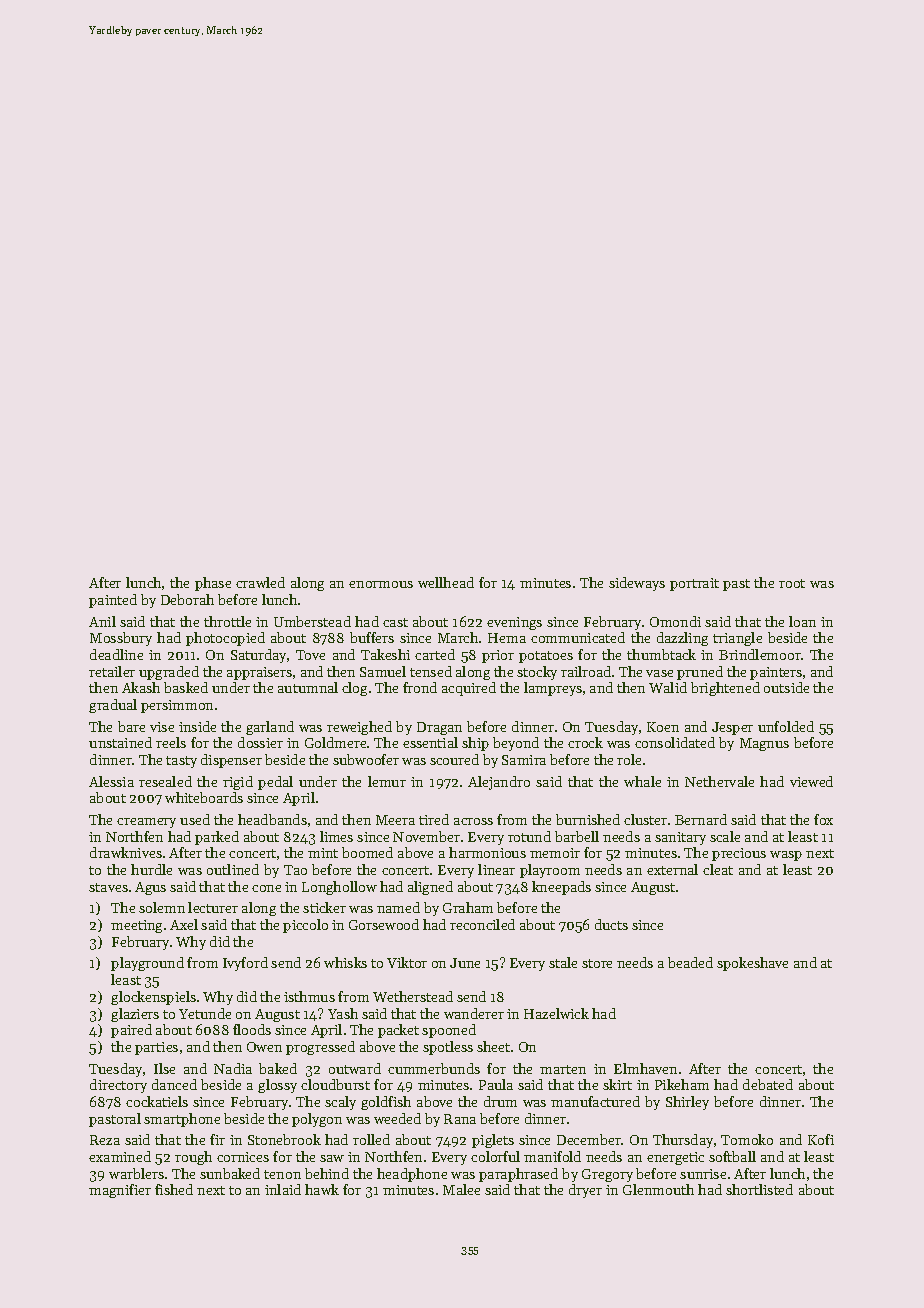  Describe the element at coordinates (384, 924) in the document. I see `Gorsewood` at that location.
